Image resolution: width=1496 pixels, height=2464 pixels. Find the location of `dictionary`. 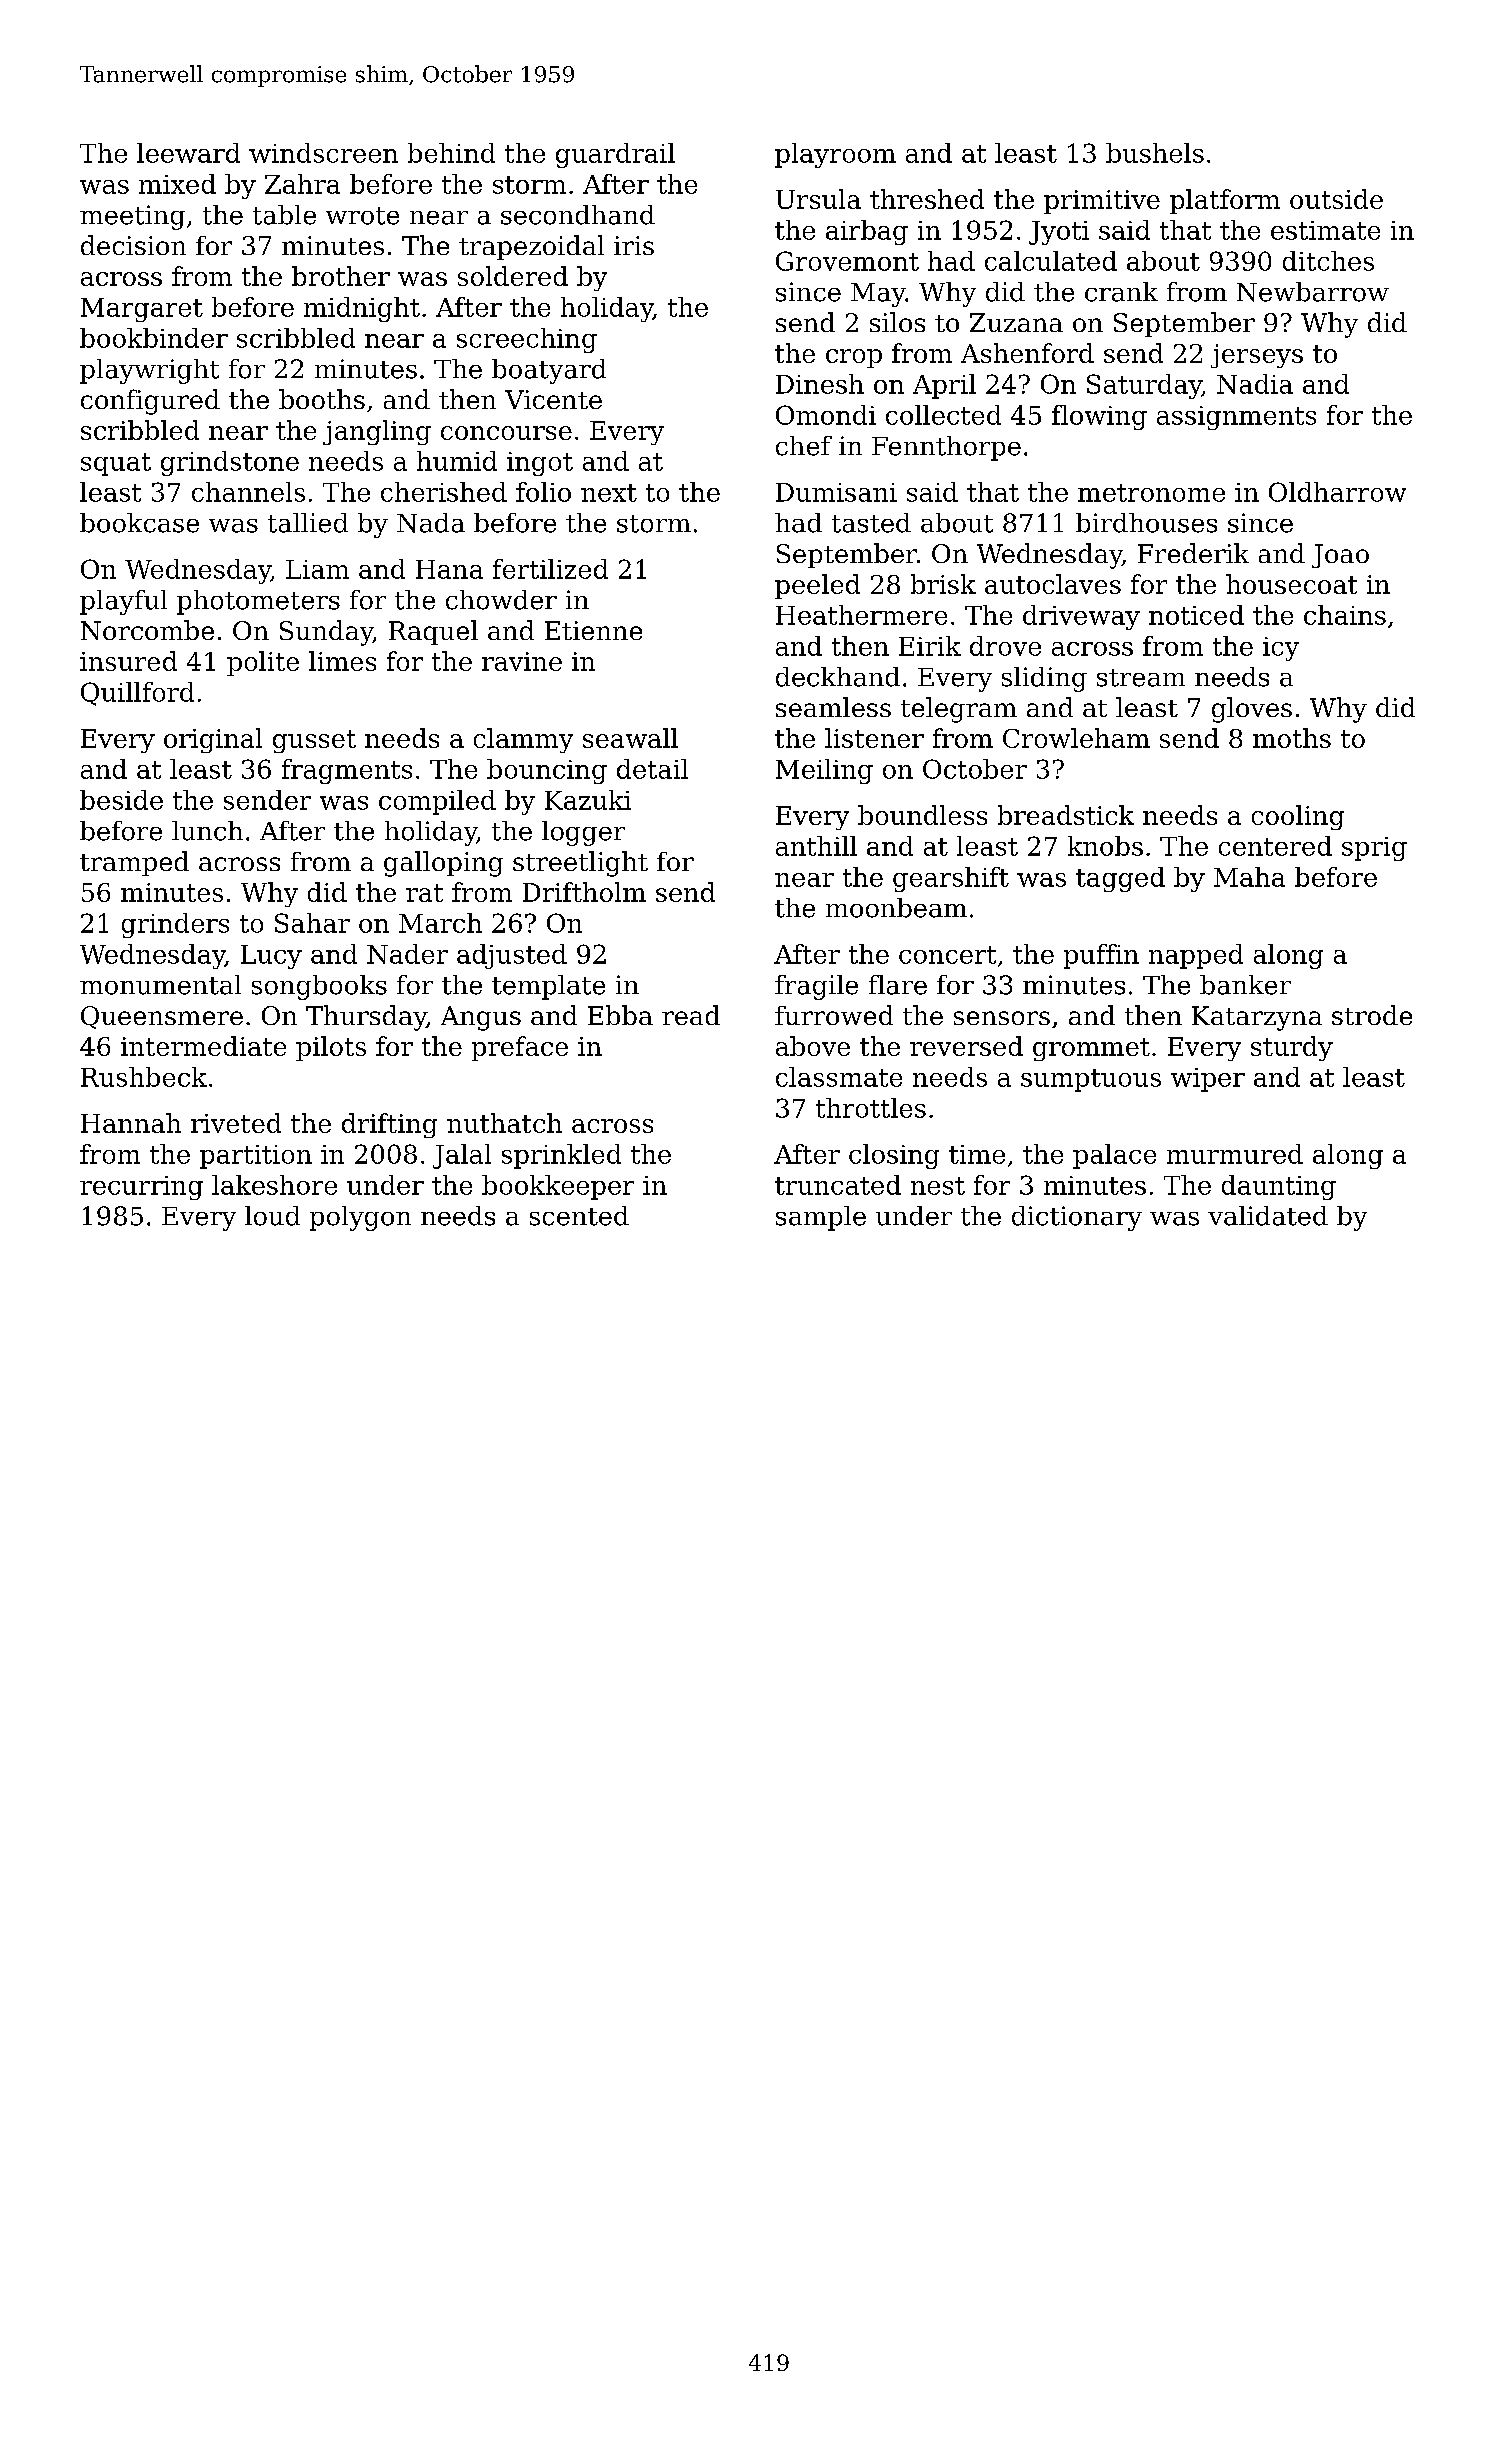

dictionary is located at coordinates (1077, 1218).
